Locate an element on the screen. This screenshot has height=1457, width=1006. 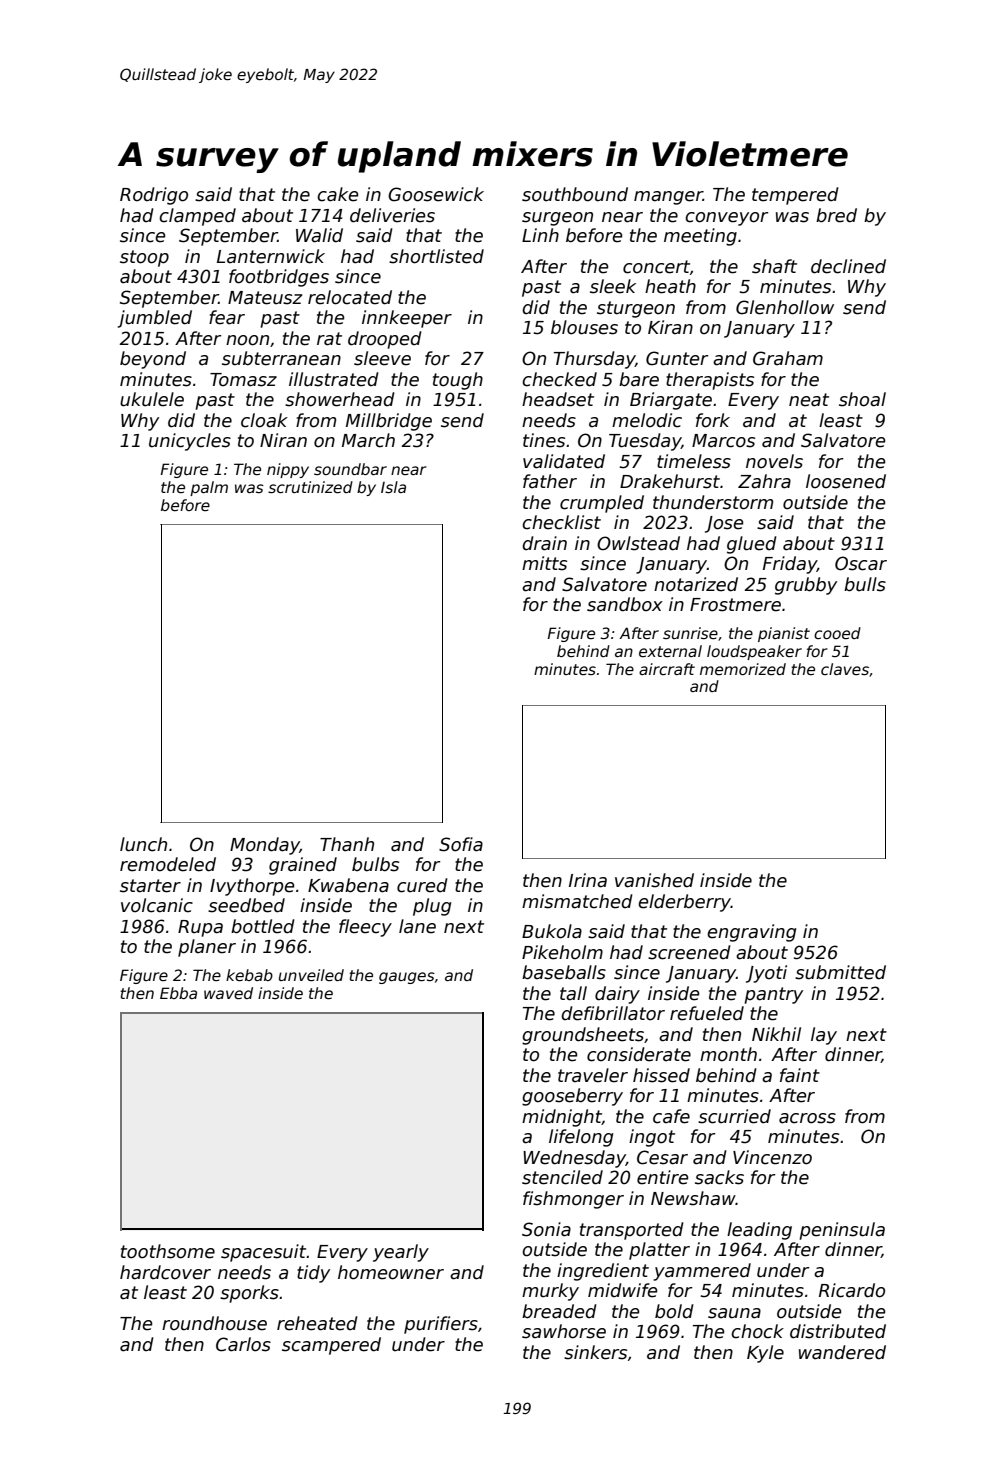
surgeon is located at coordinates (557, 219).
